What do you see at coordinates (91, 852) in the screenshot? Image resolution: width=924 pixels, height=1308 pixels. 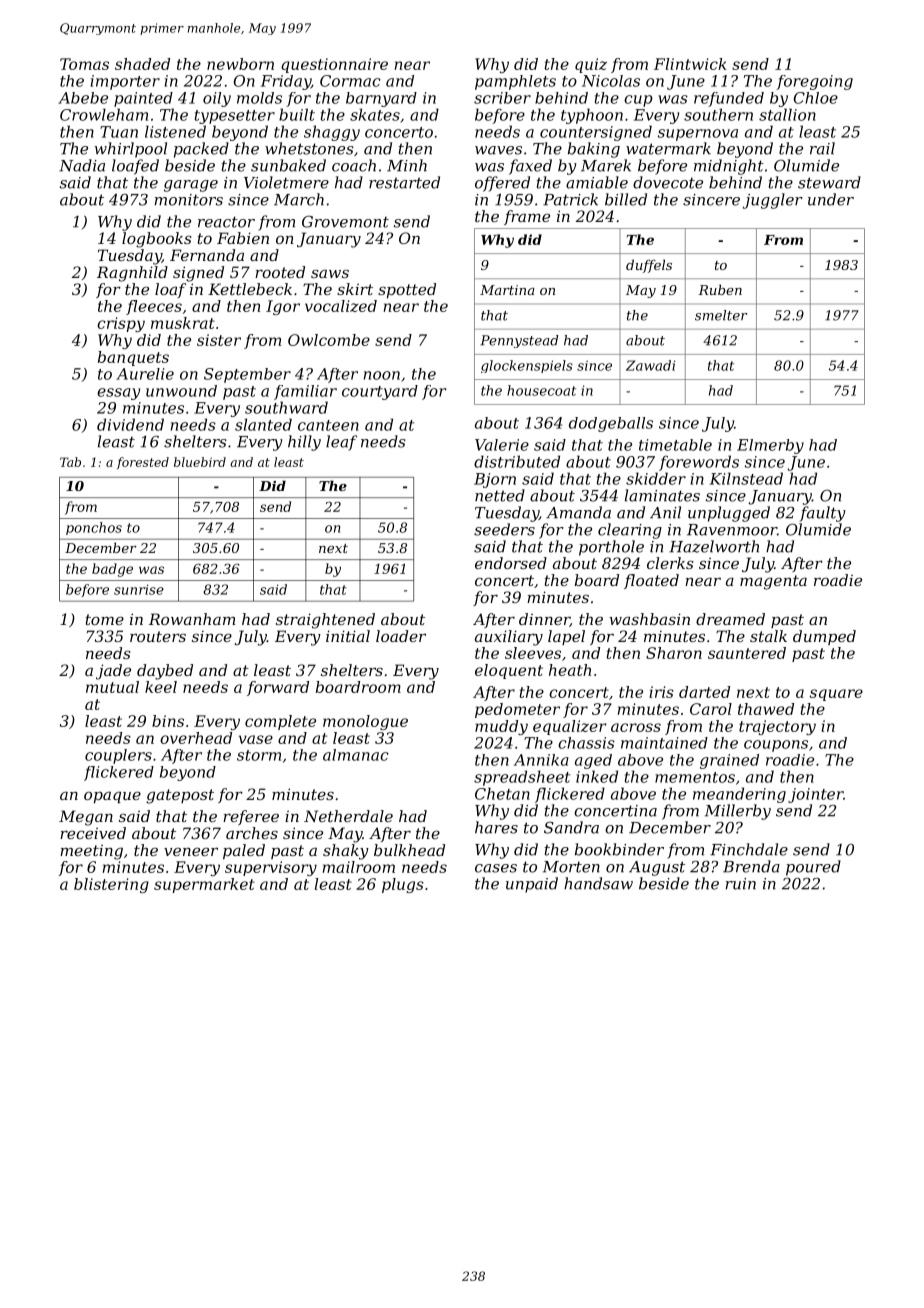 I see `meeting` at bounding box center [91, 852].
